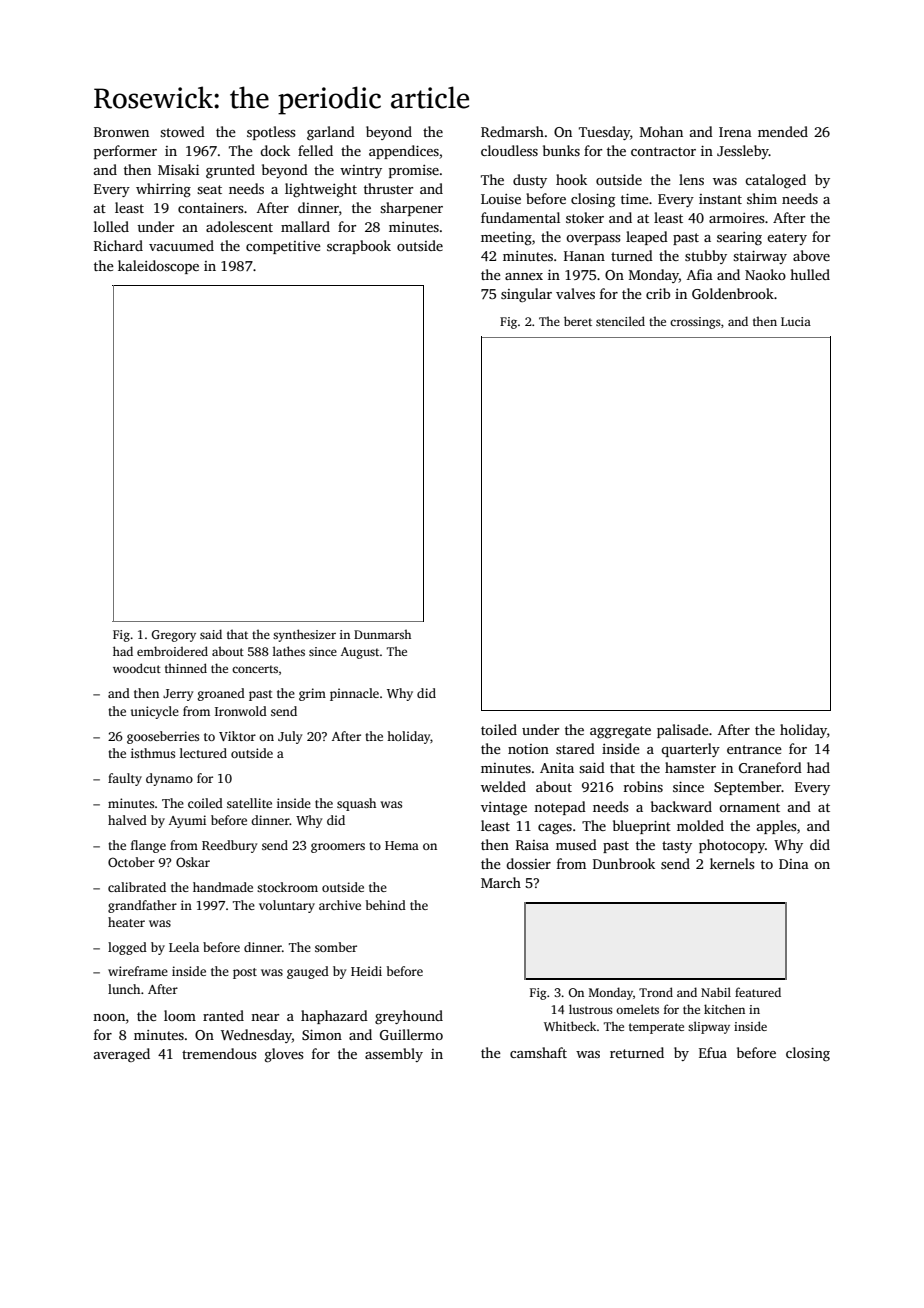  What do you see at coordinates (382, 634) in the screenshot?
I see `Dunmarsh` at bounding box center [382, 634].
